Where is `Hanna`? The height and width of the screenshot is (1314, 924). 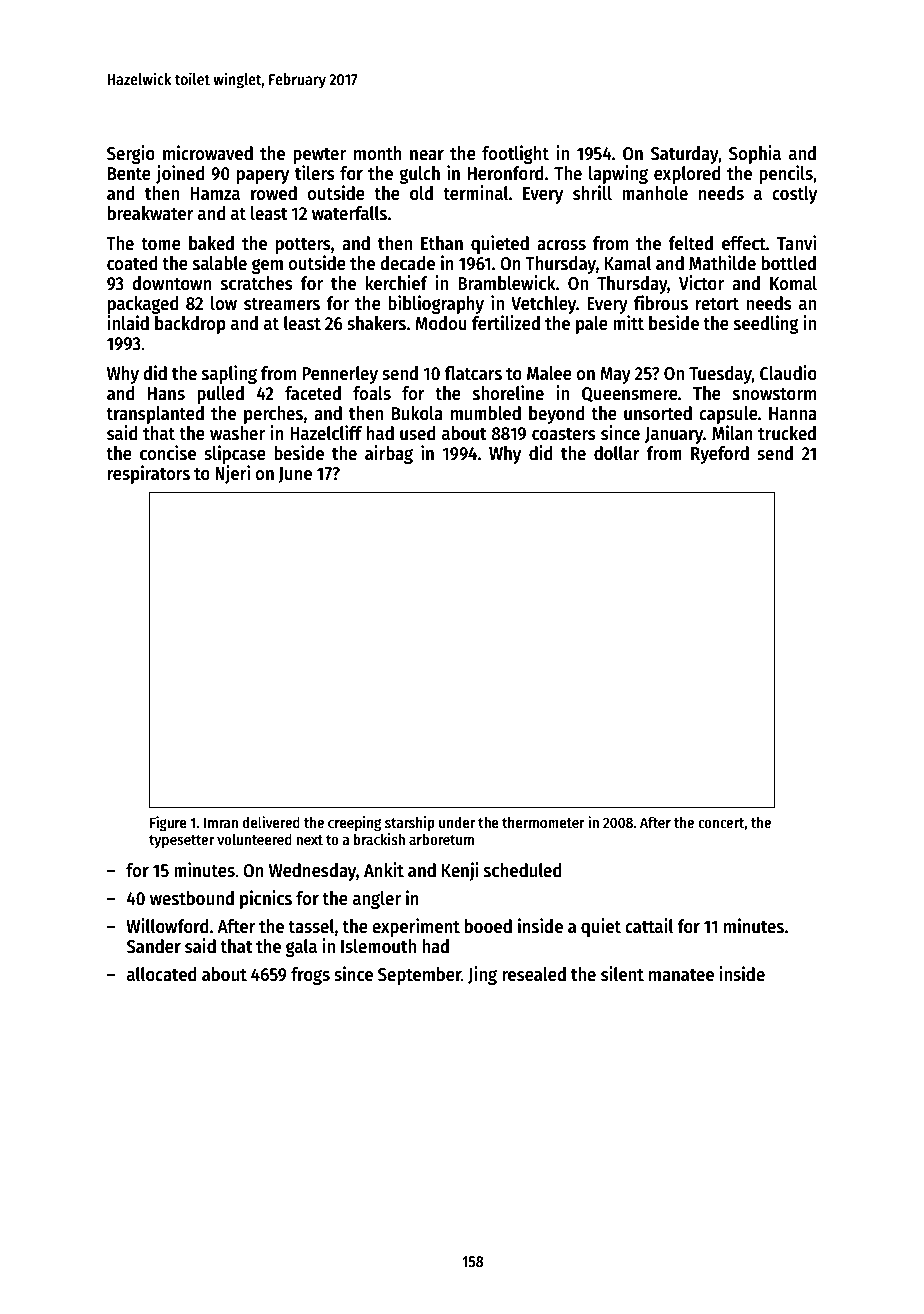
Hanna is located at coordinates (793, 414).
